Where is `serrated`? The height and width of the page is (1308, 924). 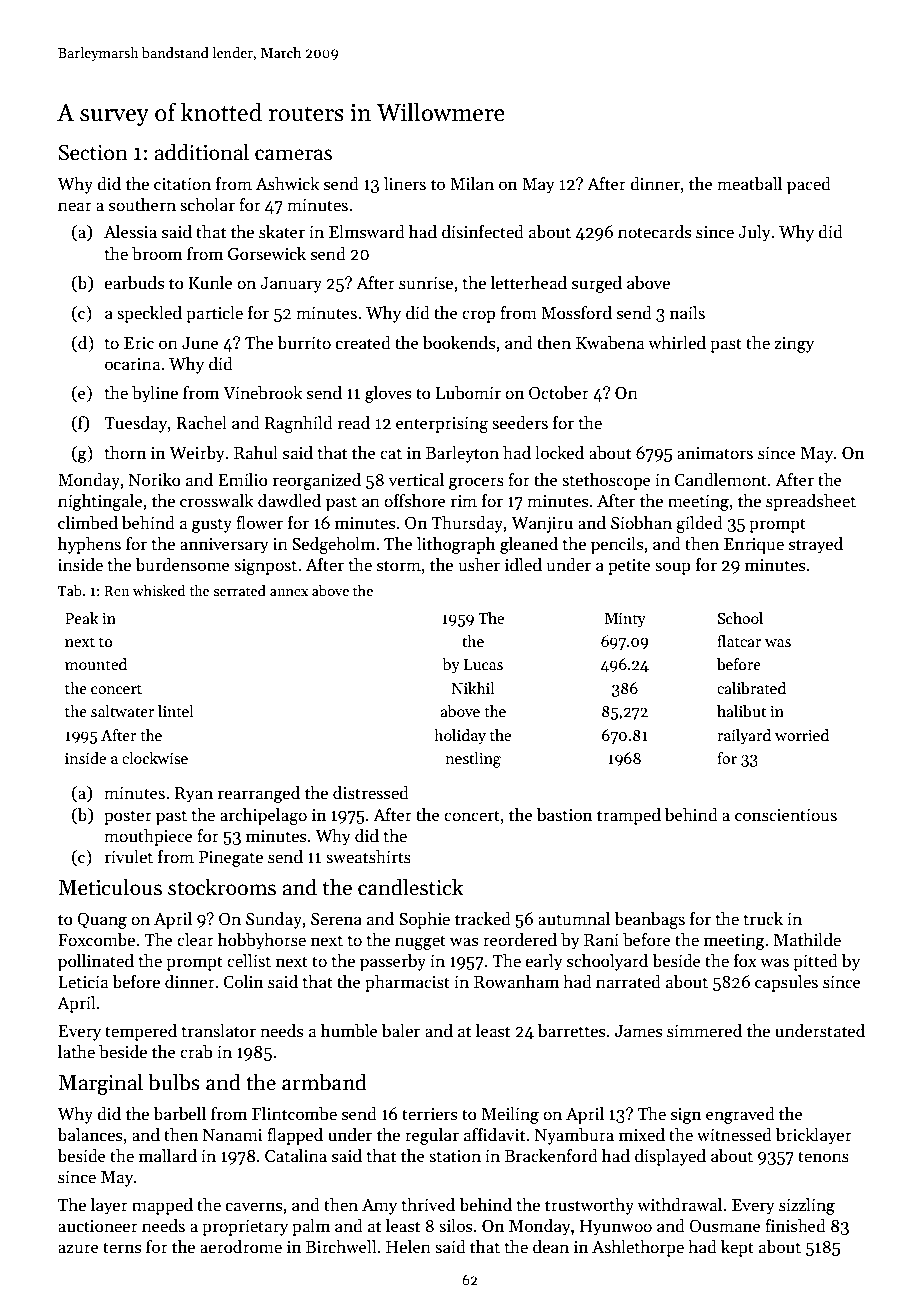
serrated is located at coordinates (240, 590).
